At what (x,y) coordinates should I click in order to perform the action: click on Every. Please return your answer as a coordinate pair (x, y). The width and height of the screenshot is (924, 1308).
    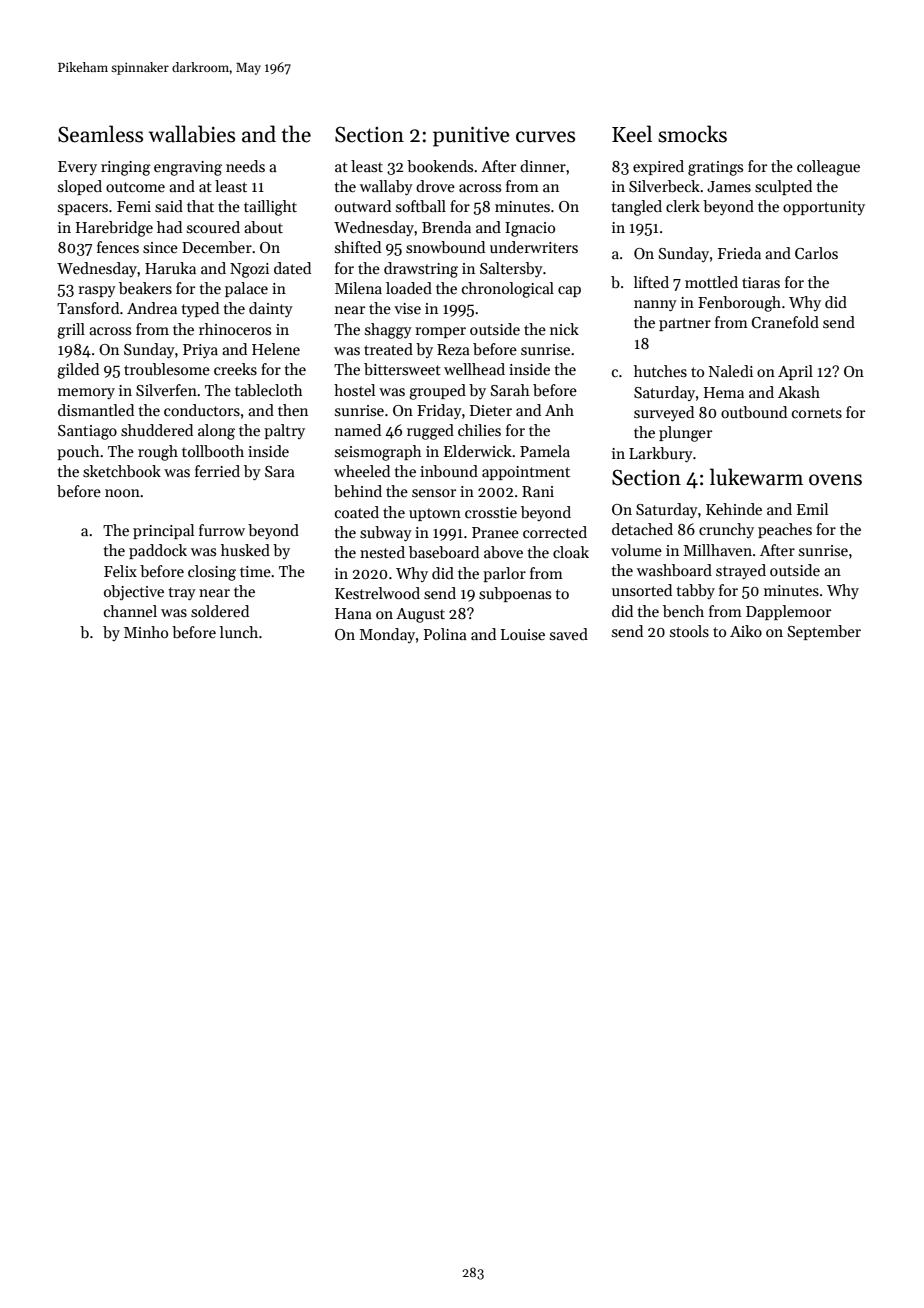
    Looking at the image, I should click on (77, 168).
